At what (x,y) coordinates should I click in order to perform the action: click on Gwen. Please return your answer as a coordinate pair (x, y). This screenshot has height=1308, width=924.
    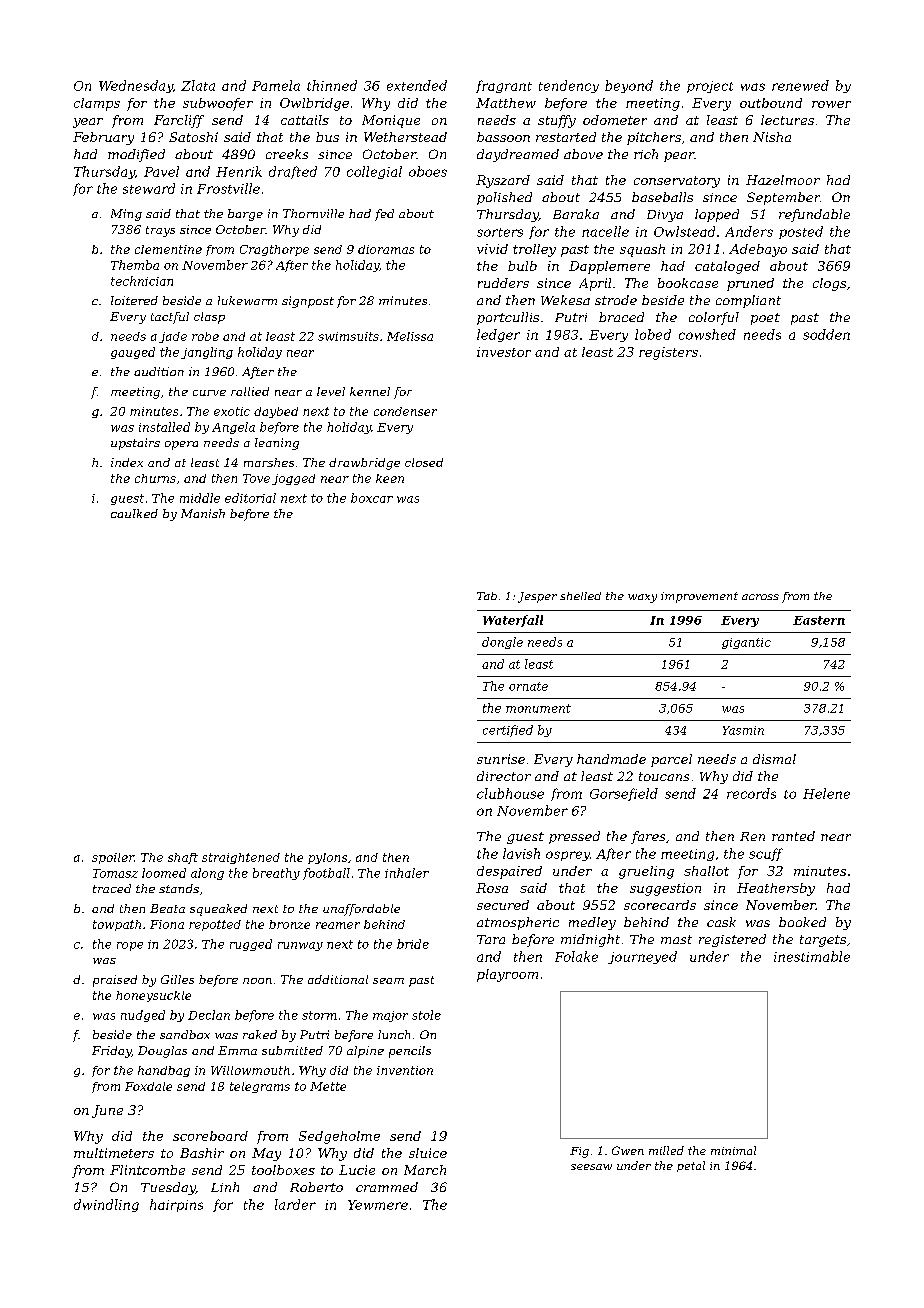
    Looking at the image, I should click on (628, 1150).
